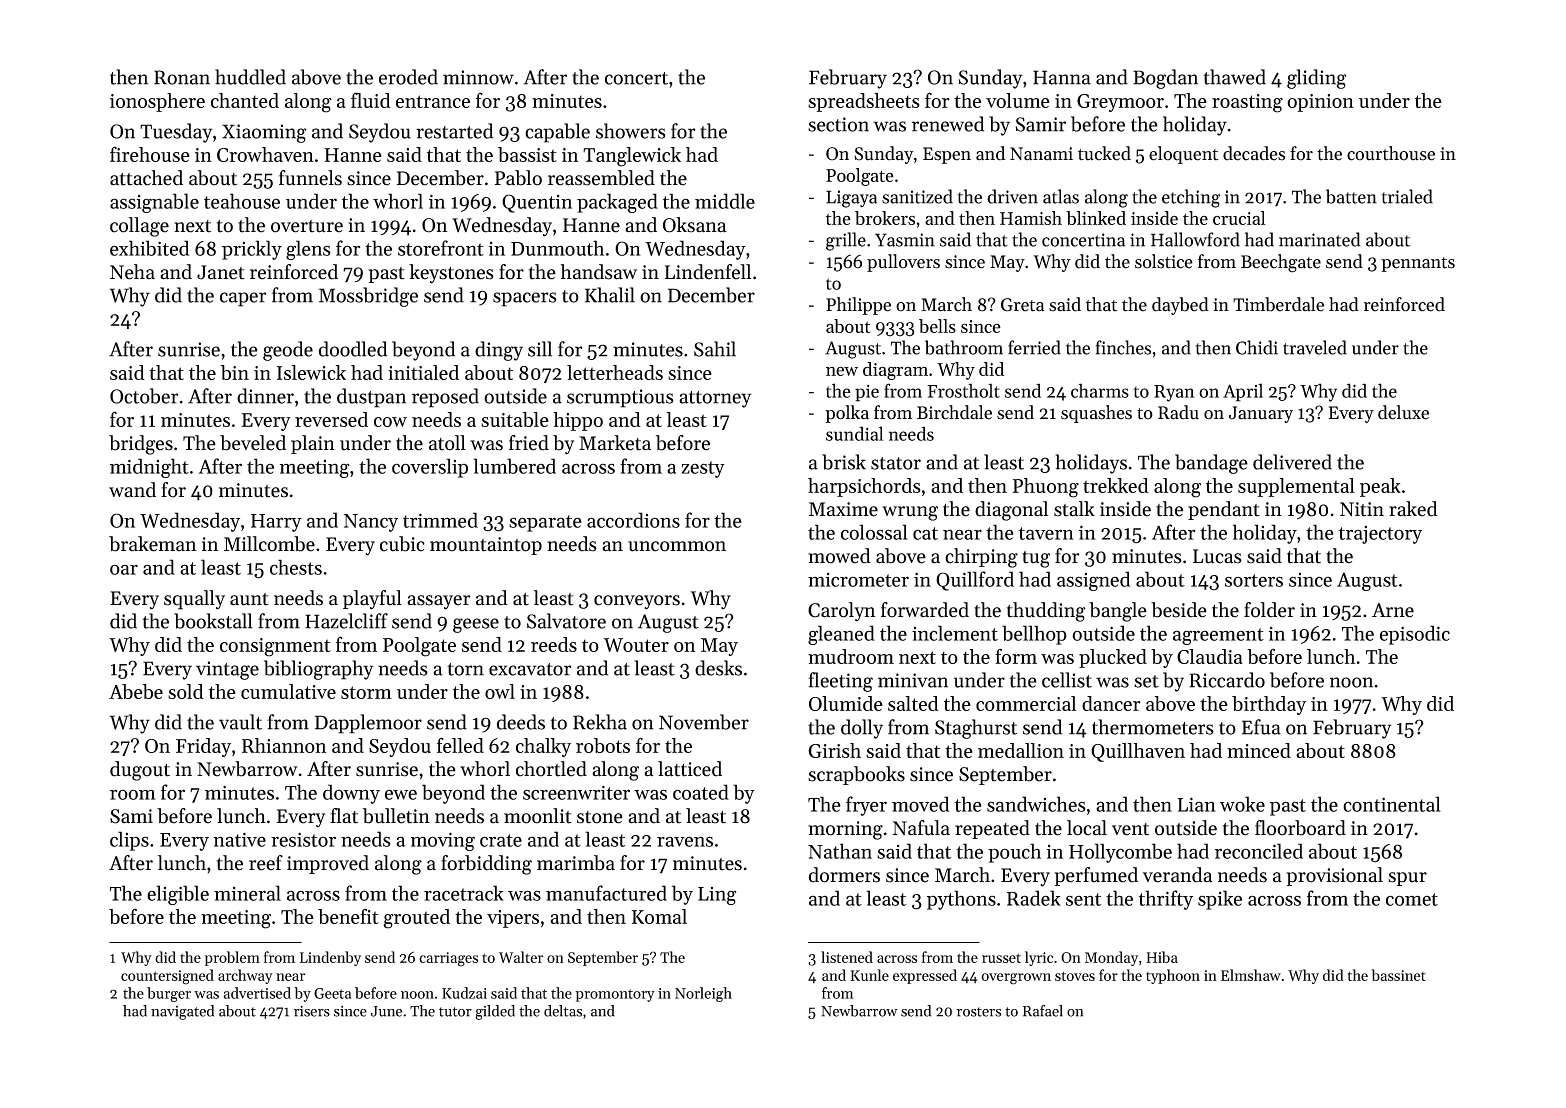 The height and width of the page is (1108, 1566). Describe the element at coordinates (247, 893) in the page. I see `mineral` at that location.
